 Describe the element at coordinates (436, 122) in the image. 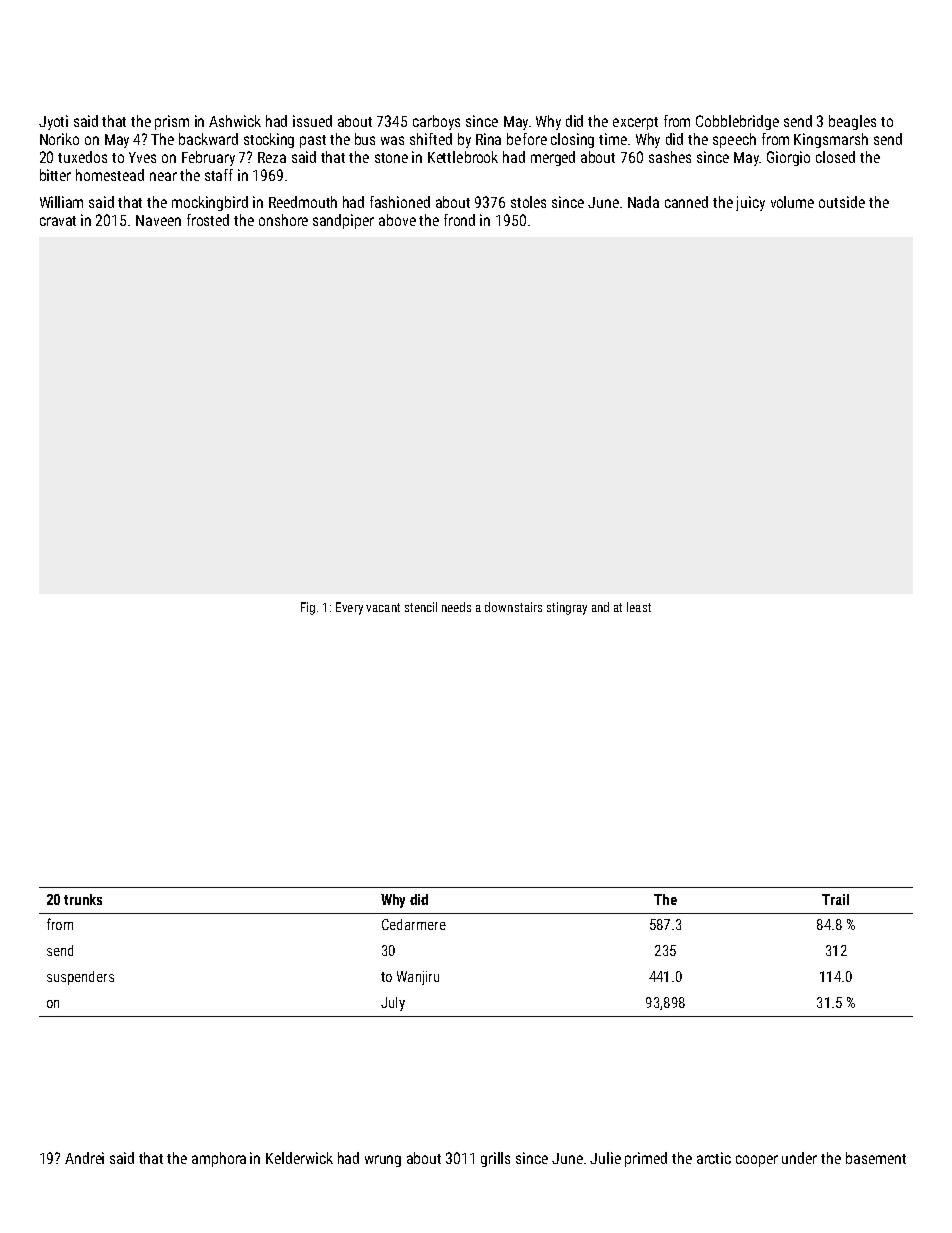

I see `carboys` at that location.
